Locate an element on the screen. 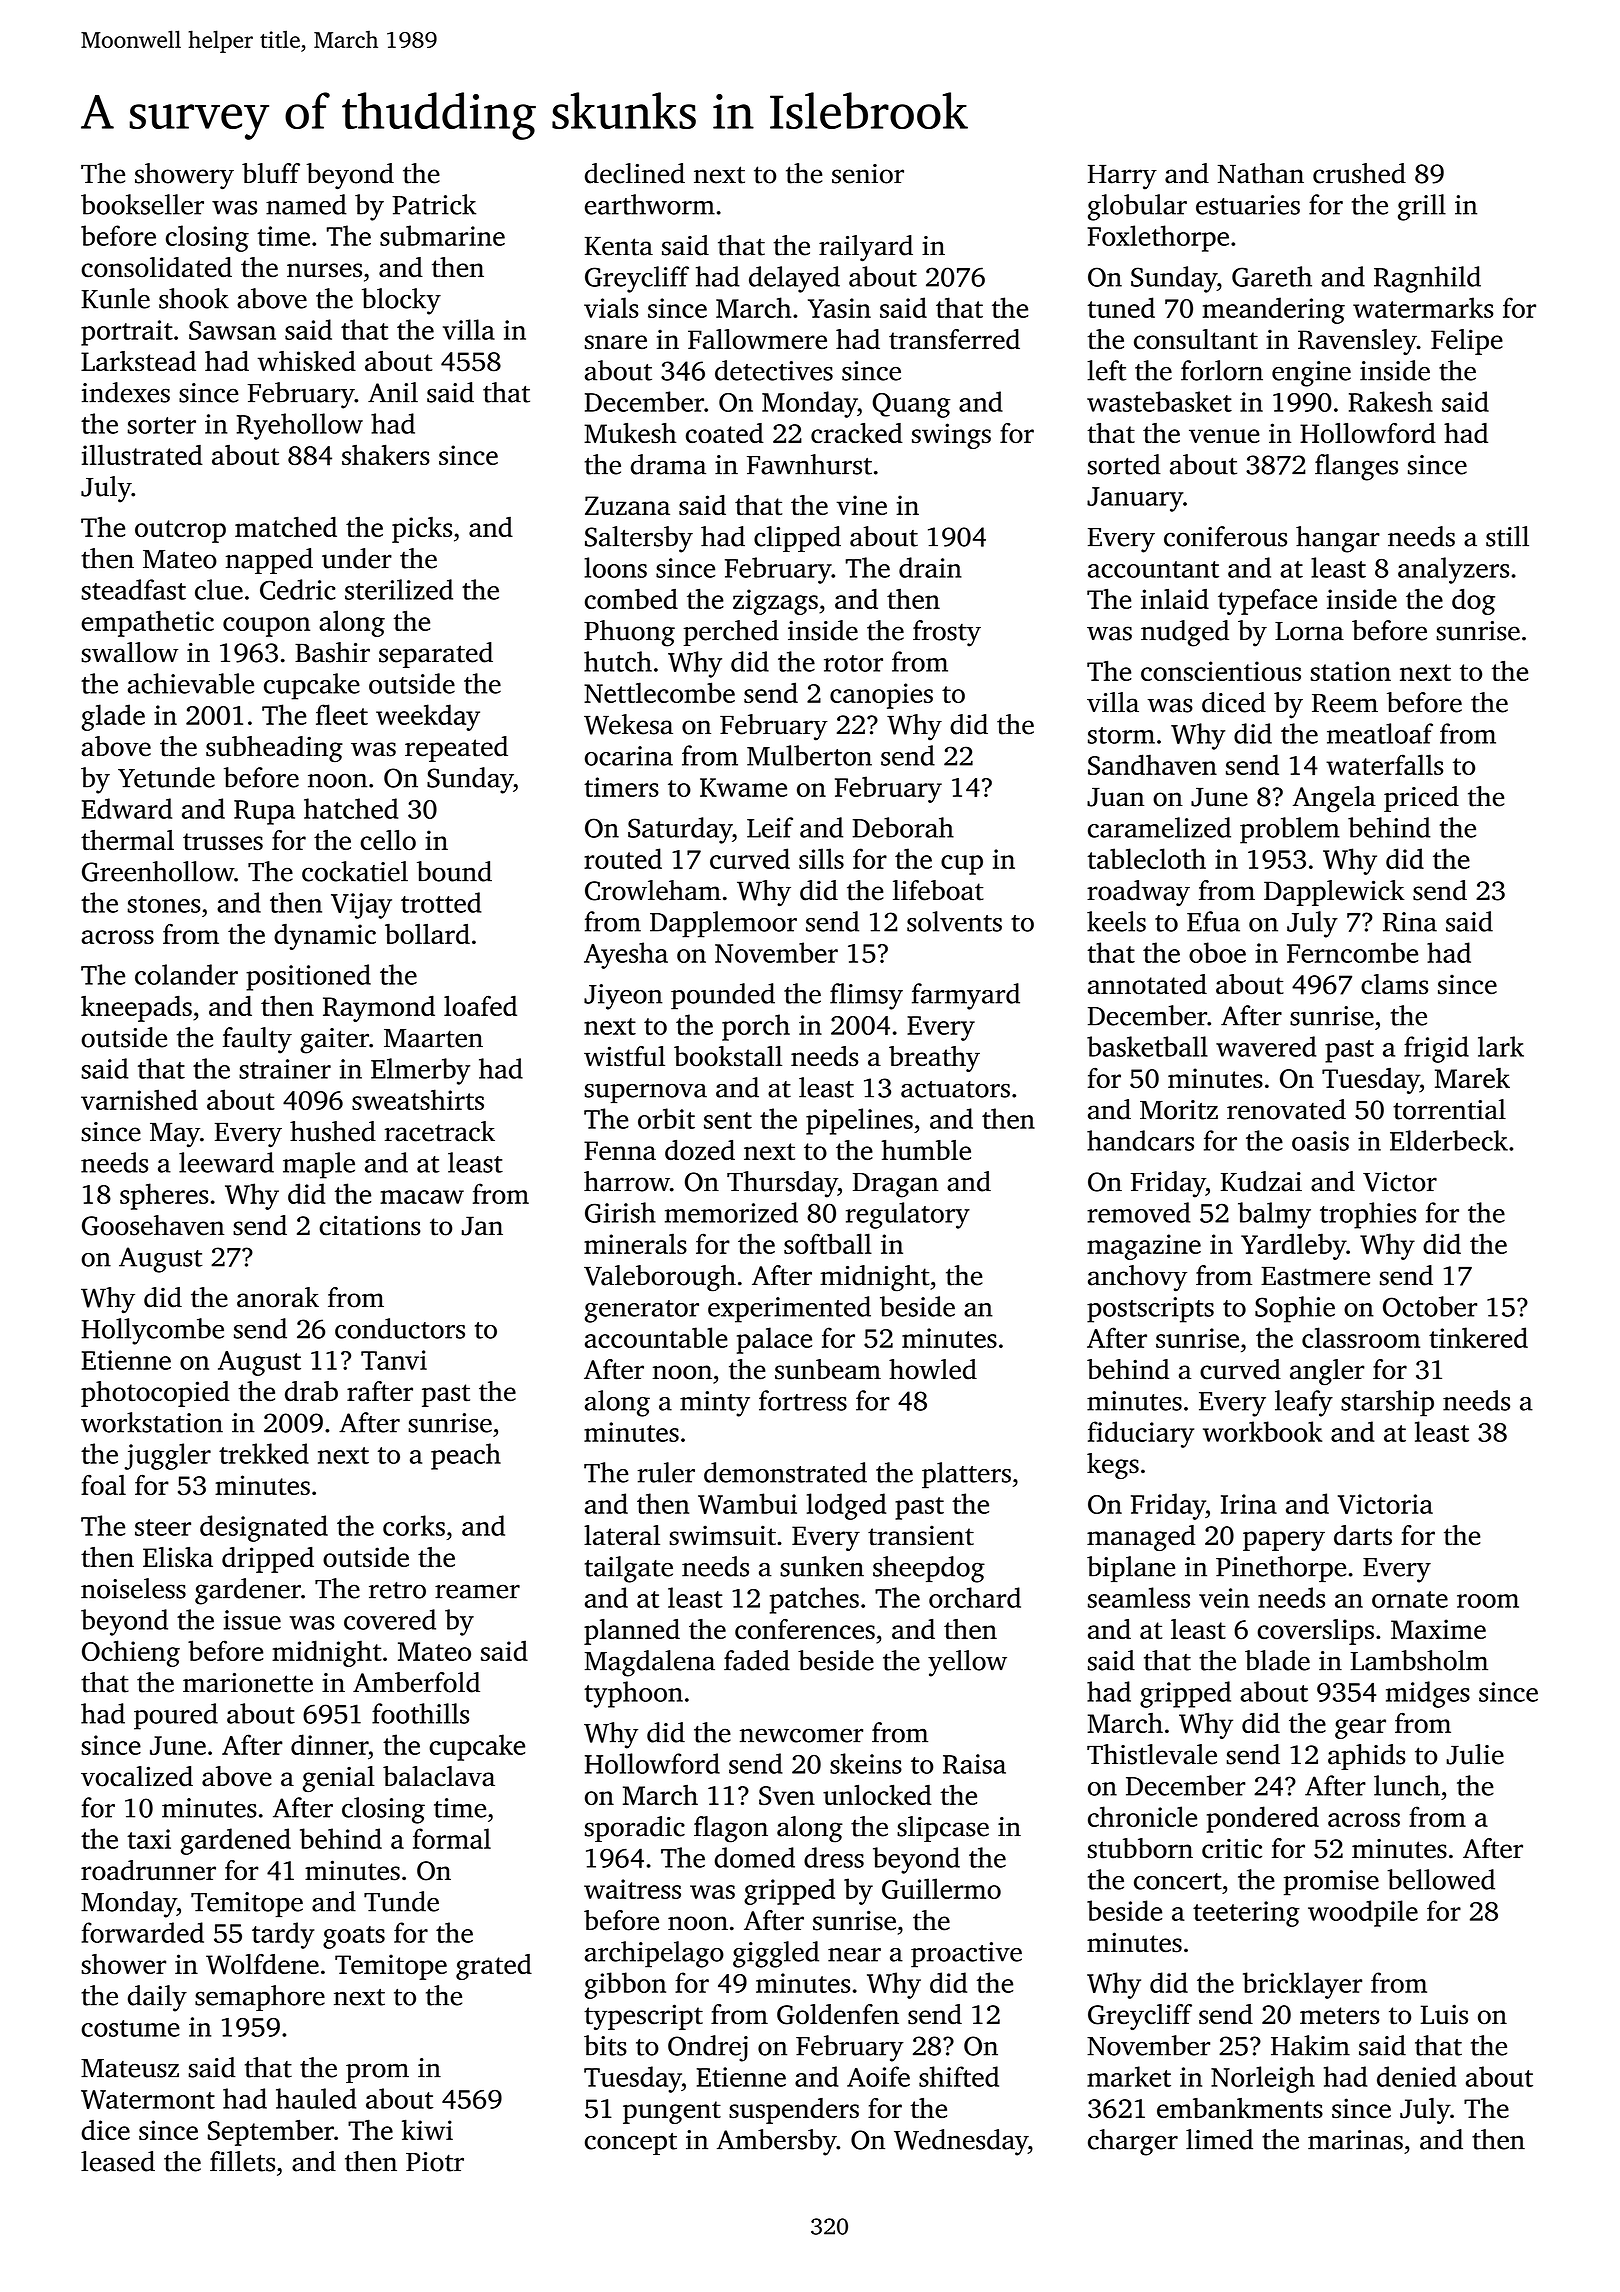 This screenshot has width=1620, height=2292. concept is located at coordinates (631, 2144).
